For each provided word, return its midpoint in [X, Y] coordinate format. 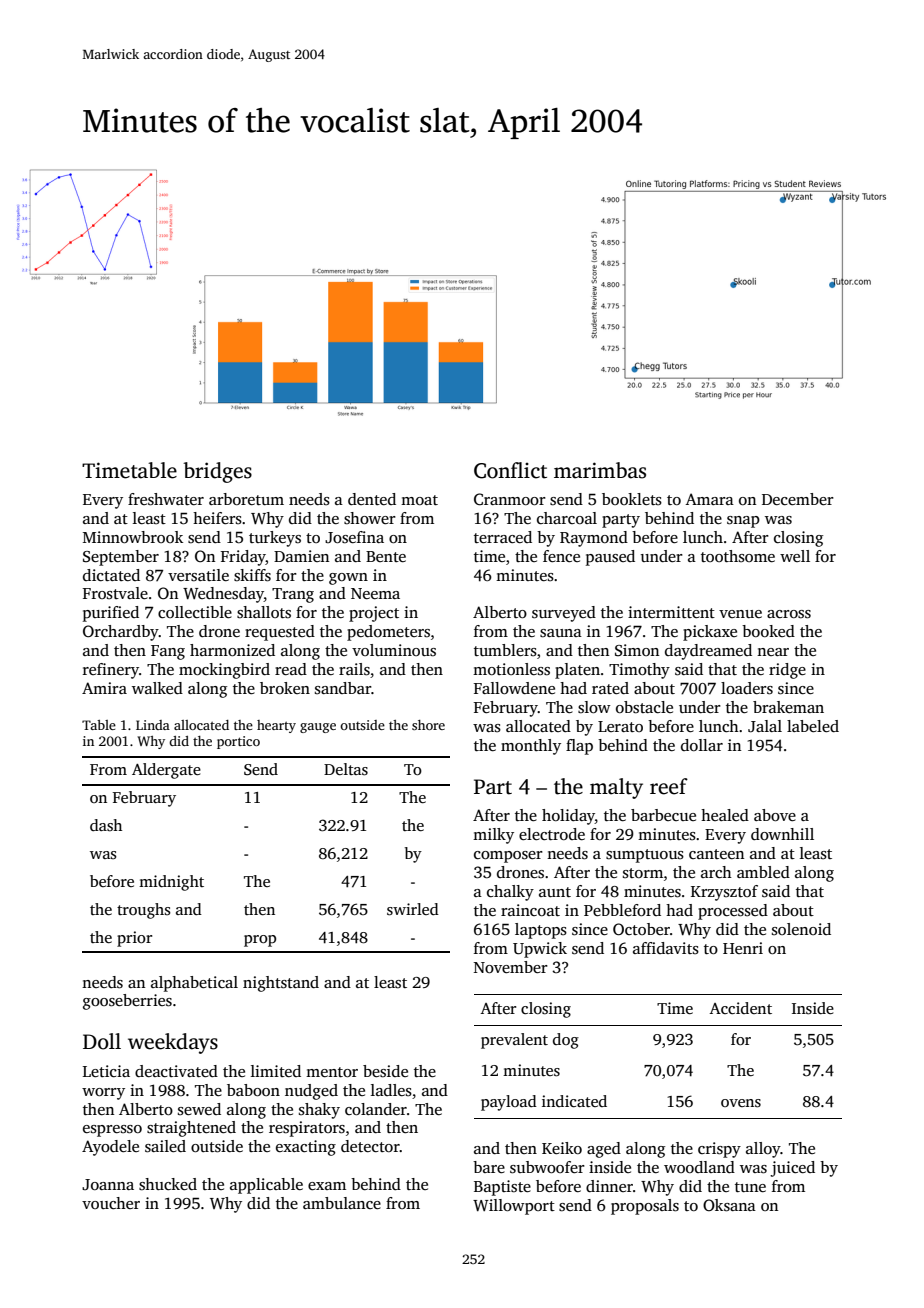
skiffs [252, 575]
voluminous [394, 650]
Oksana [729, 1205]
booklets [632, 499]
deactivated [176, 1071]
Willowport [514, 1207]
